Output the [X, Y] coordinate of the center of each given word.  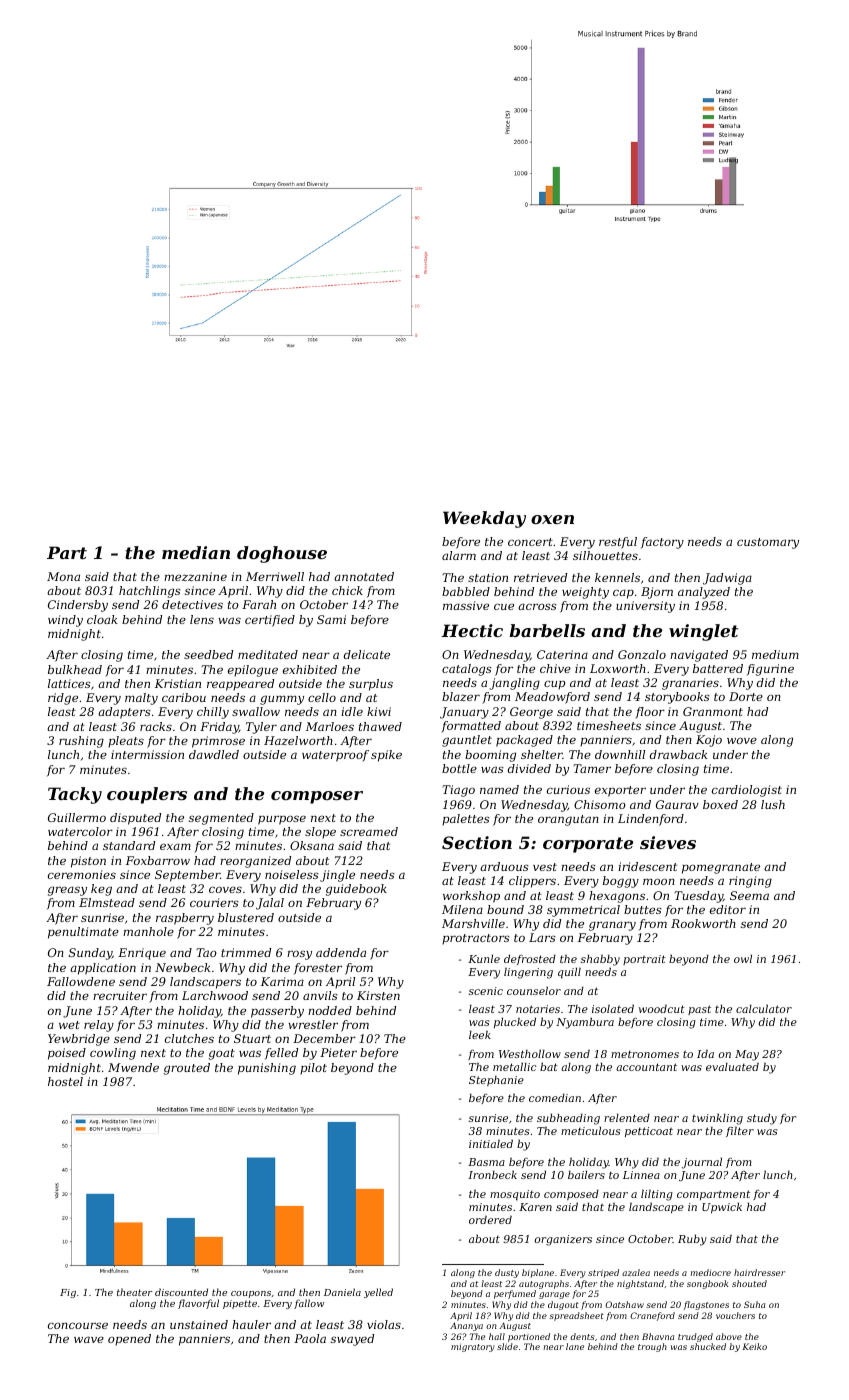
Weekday [484, 519]
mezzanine [195, 576]
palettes [466, 820]
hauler [251, 1324]
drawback [679, 754]
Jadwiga [727, 579]
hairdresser [759, 1272]
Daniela [342, 1292]
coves [225, 889]
